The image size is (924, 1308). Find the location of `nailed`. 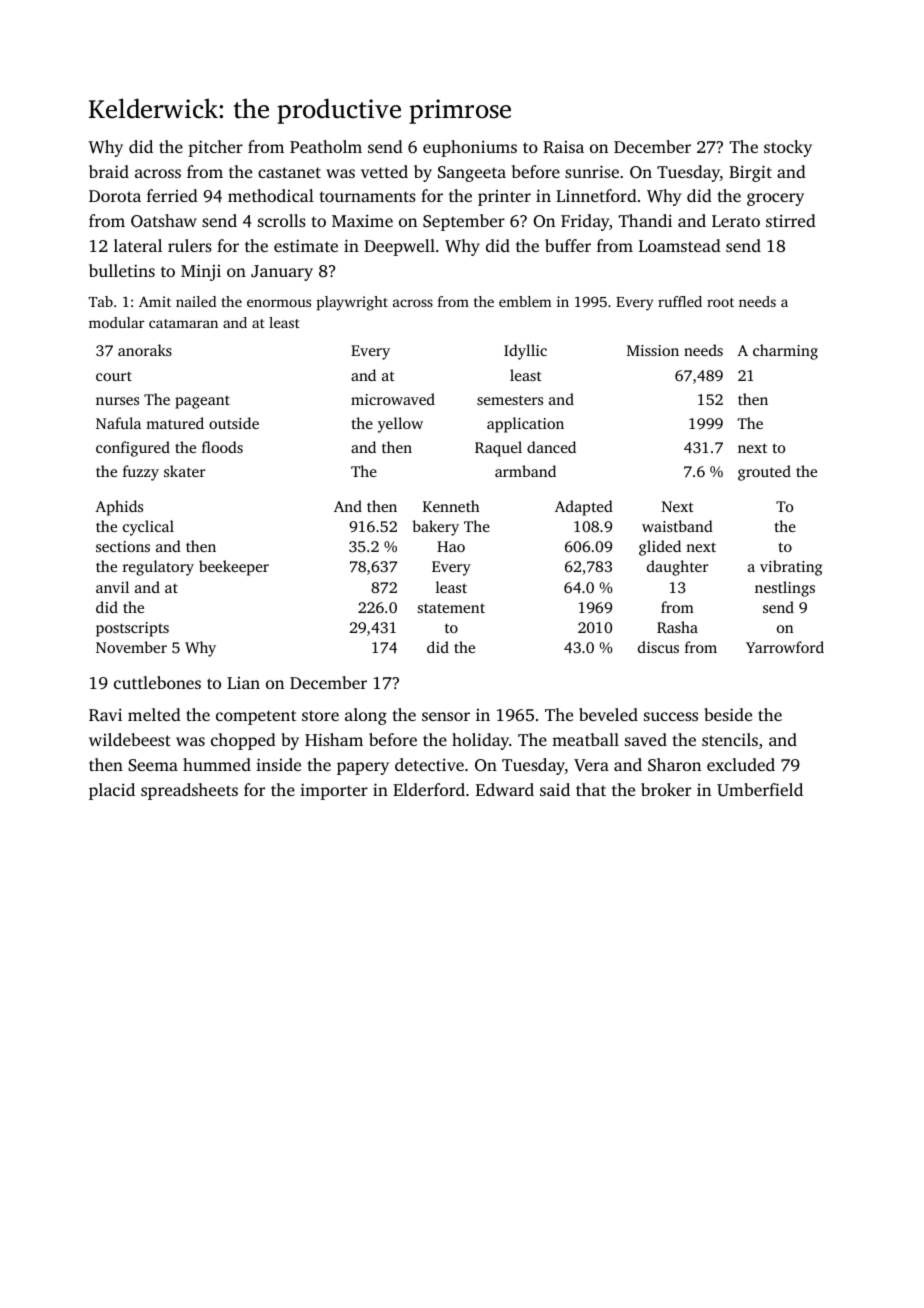

nailed is located at coordinates (196, 301).
